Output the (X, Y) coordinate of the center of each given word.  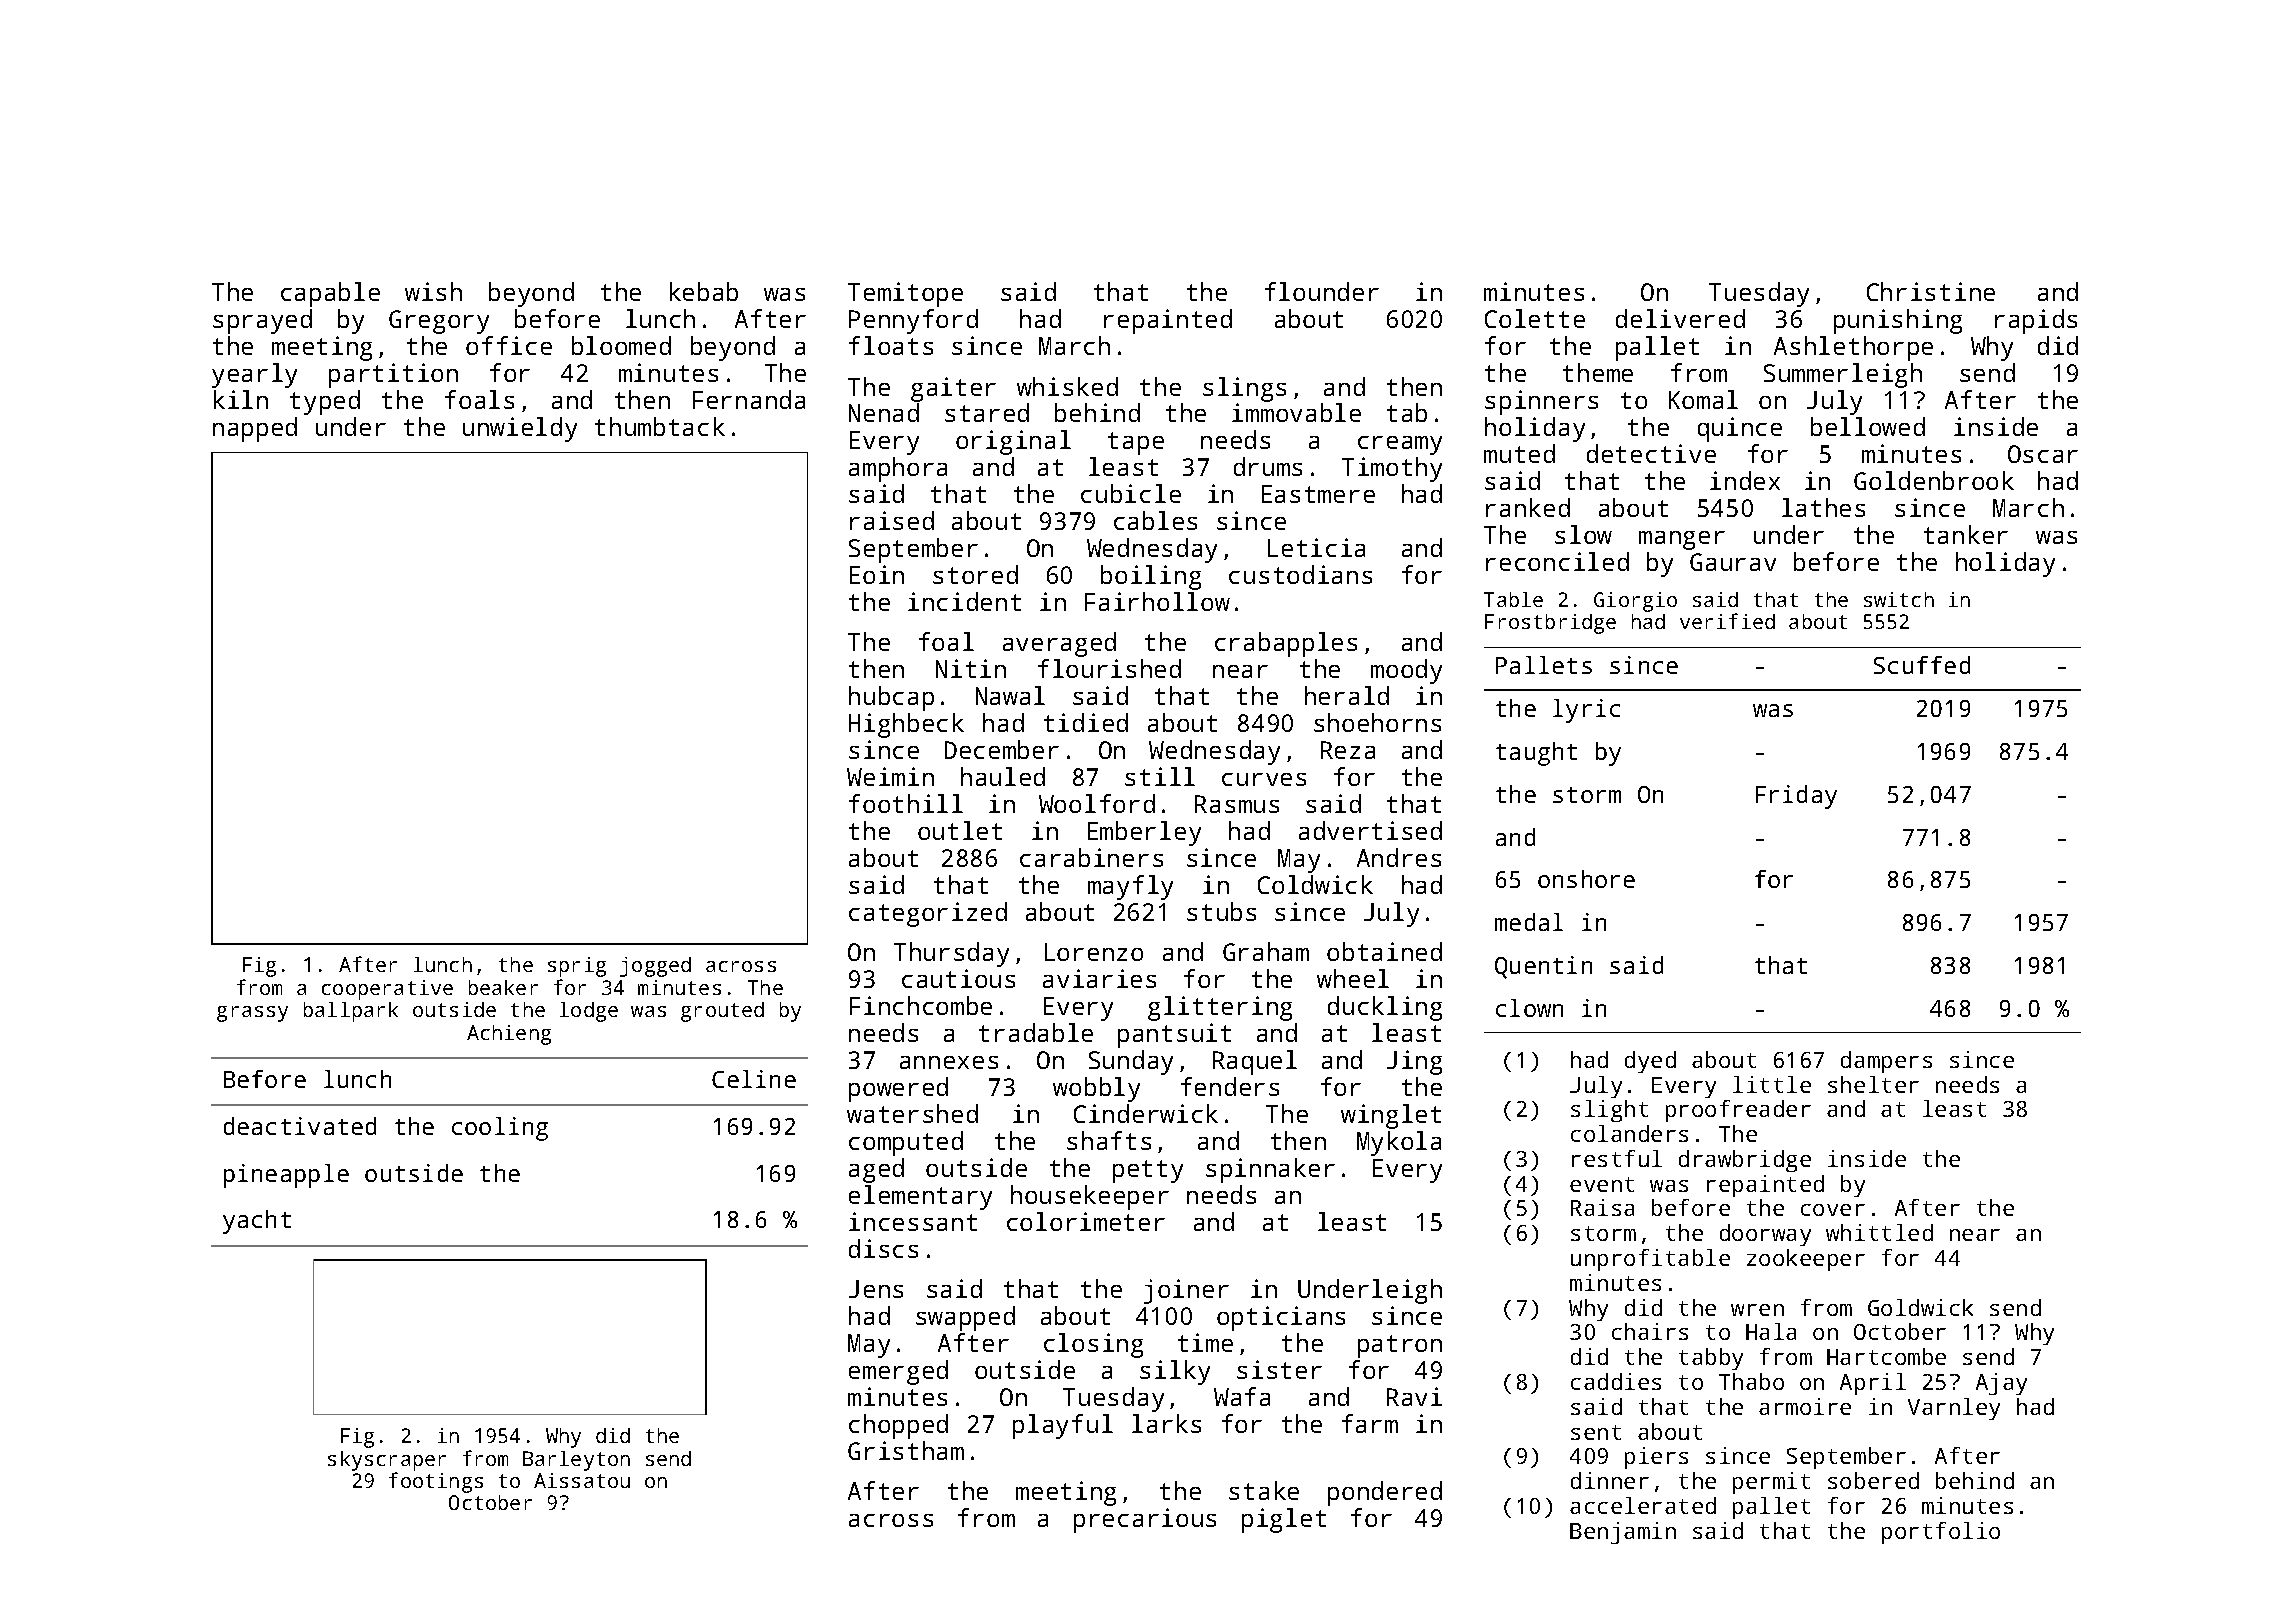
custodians (1300, 574)
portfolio (1941, 1533)
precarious (1145, 1520)
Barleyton (576, 1461)
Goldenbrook (1934, 480)
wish (433, 291)
